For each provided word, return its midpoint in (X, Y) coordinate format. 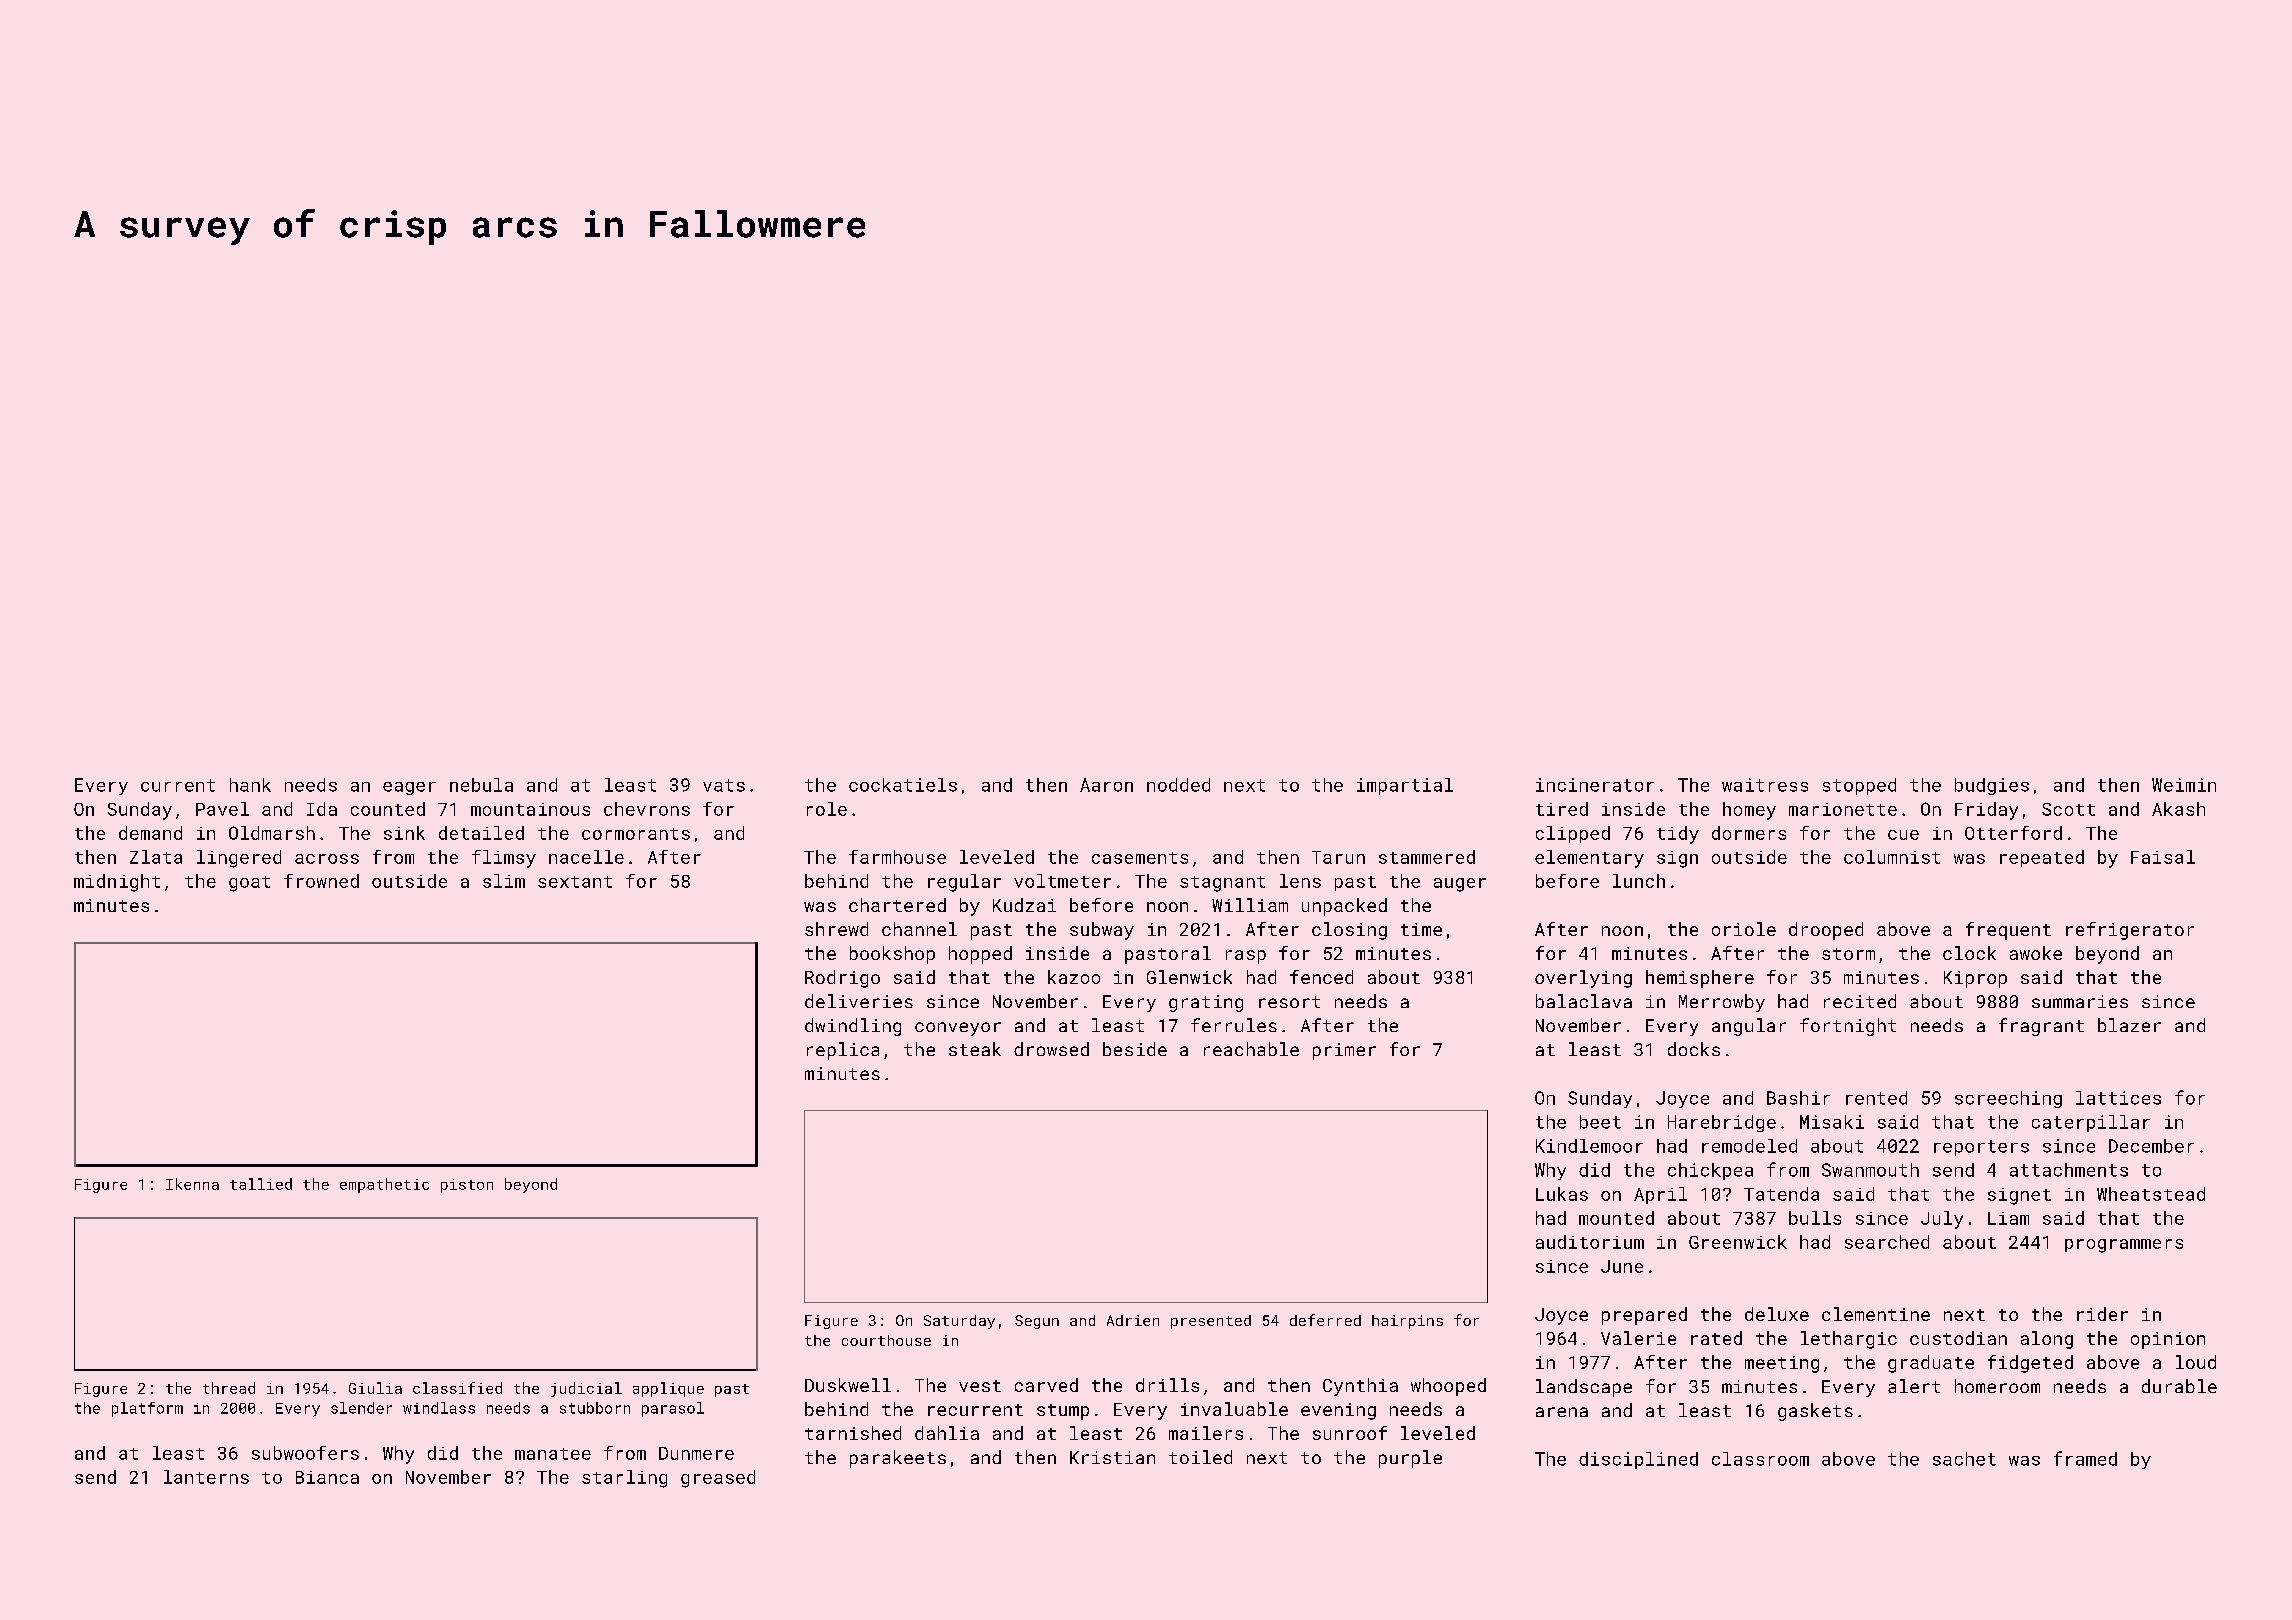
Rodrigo (842, 979)
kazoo (1074, 977)
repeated (2042, 858)
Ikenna (192, 1184)
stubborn (595, 1408)
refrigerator (2130, 931)
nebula (481, 785)
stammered (1427, 857)
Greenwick (1738, 1242)
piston (467, 1186)
